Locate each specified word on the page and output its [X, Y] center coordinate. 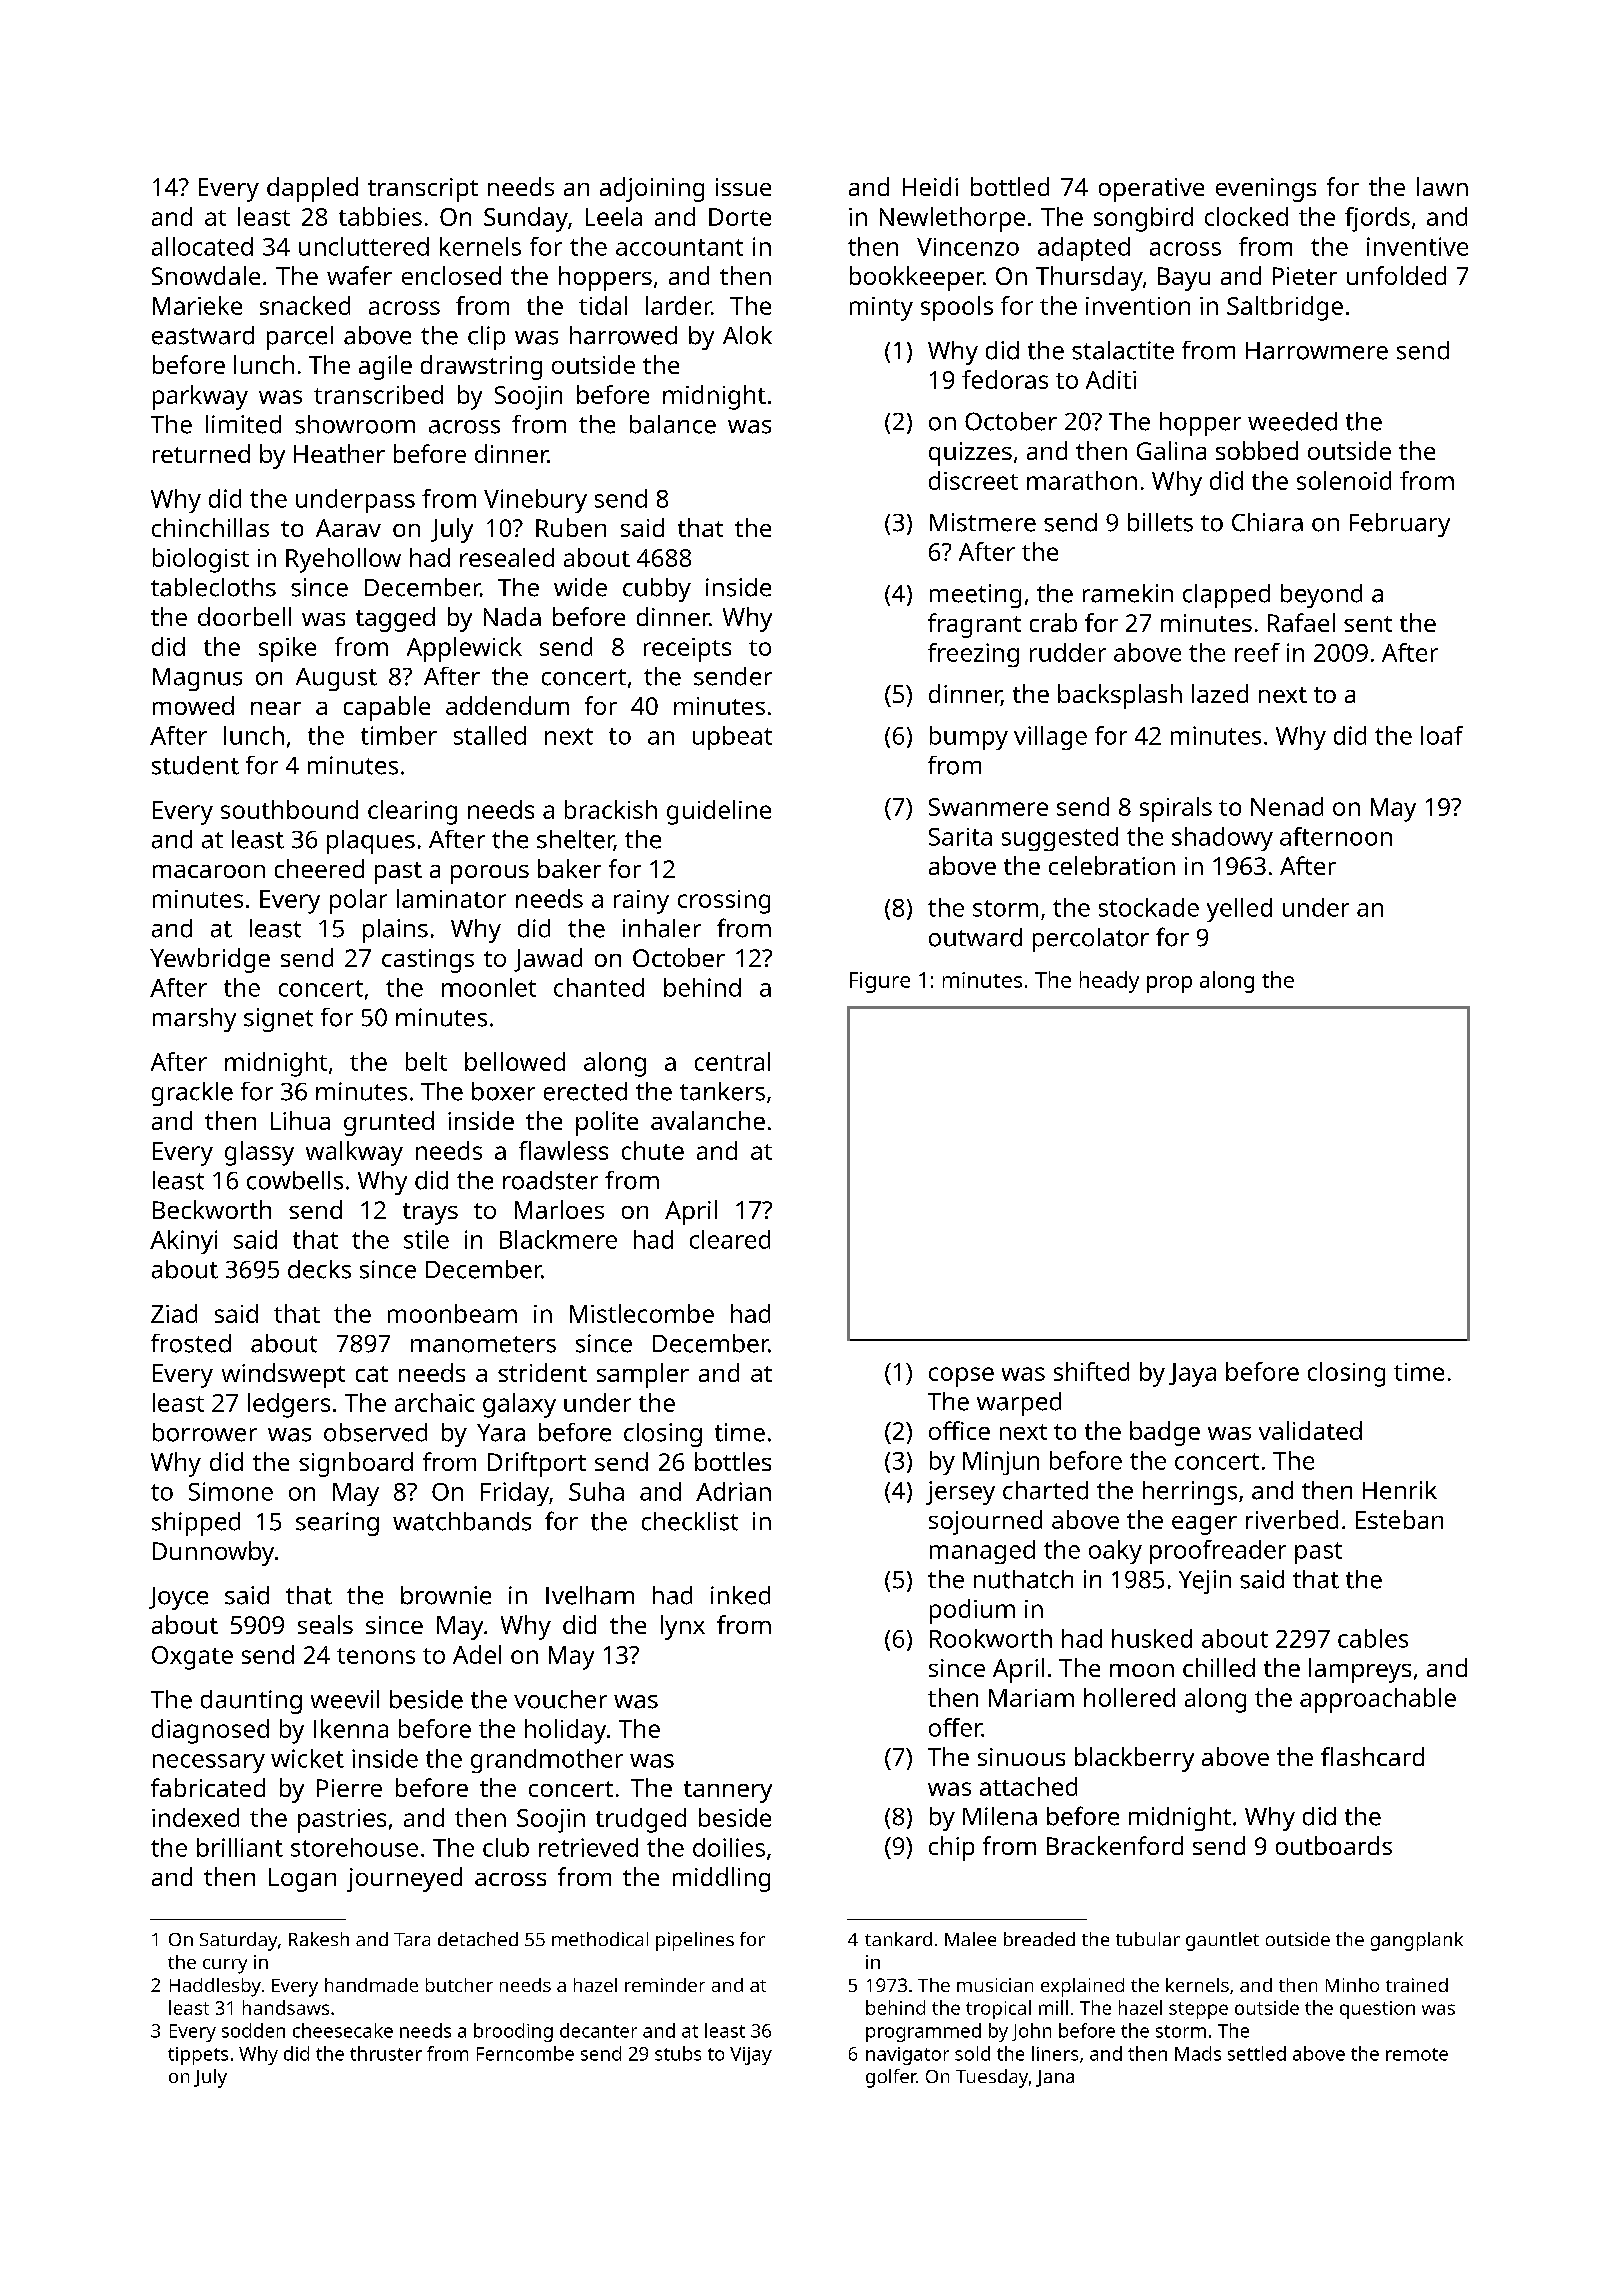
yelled [1239, 910]
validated [1310, 1430]
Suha [596, 1491]
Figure [880, 982]
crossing [724, 902]
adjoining [652, 189]
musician [995, 1985]
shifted [1091, 1371]
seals [325, 1624]
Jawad [548, 960]
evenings [1266, 190]
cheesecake [343, 2030]
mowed [193, 705]
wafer [359, 275]
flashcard [1372, 1756]
